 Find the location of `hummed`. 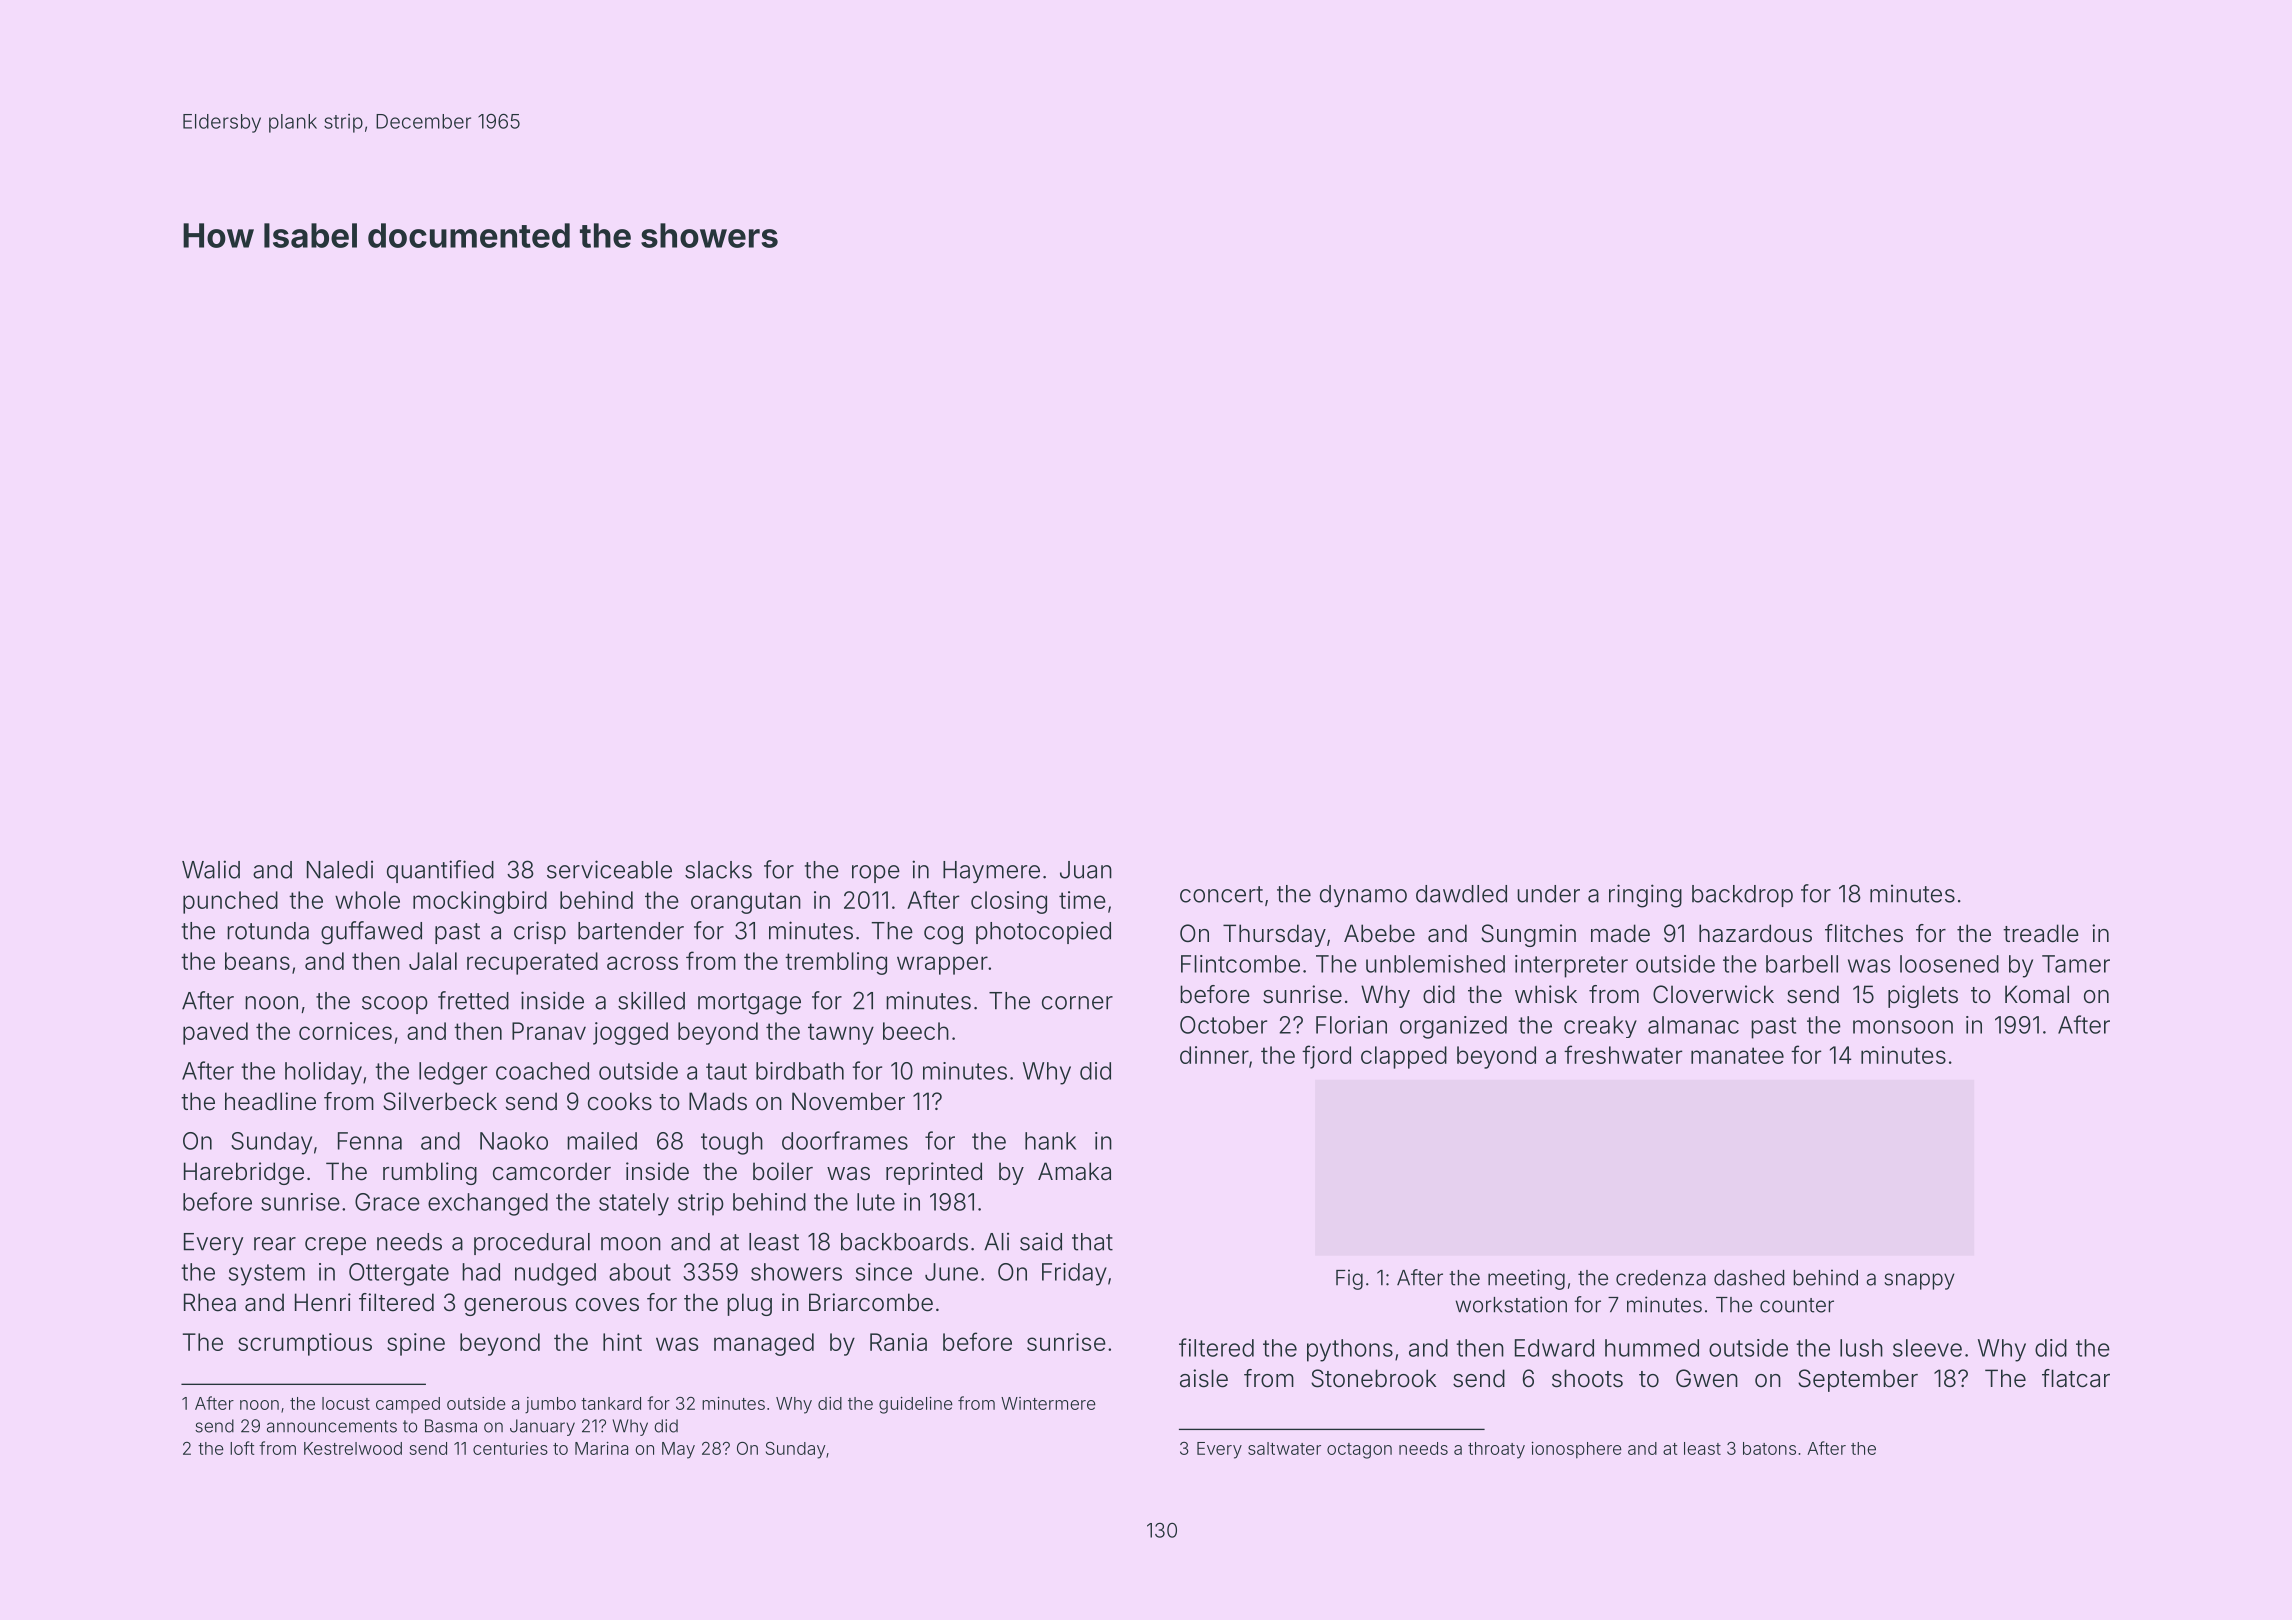

hummed is located at coordinates (1652, 1348).
